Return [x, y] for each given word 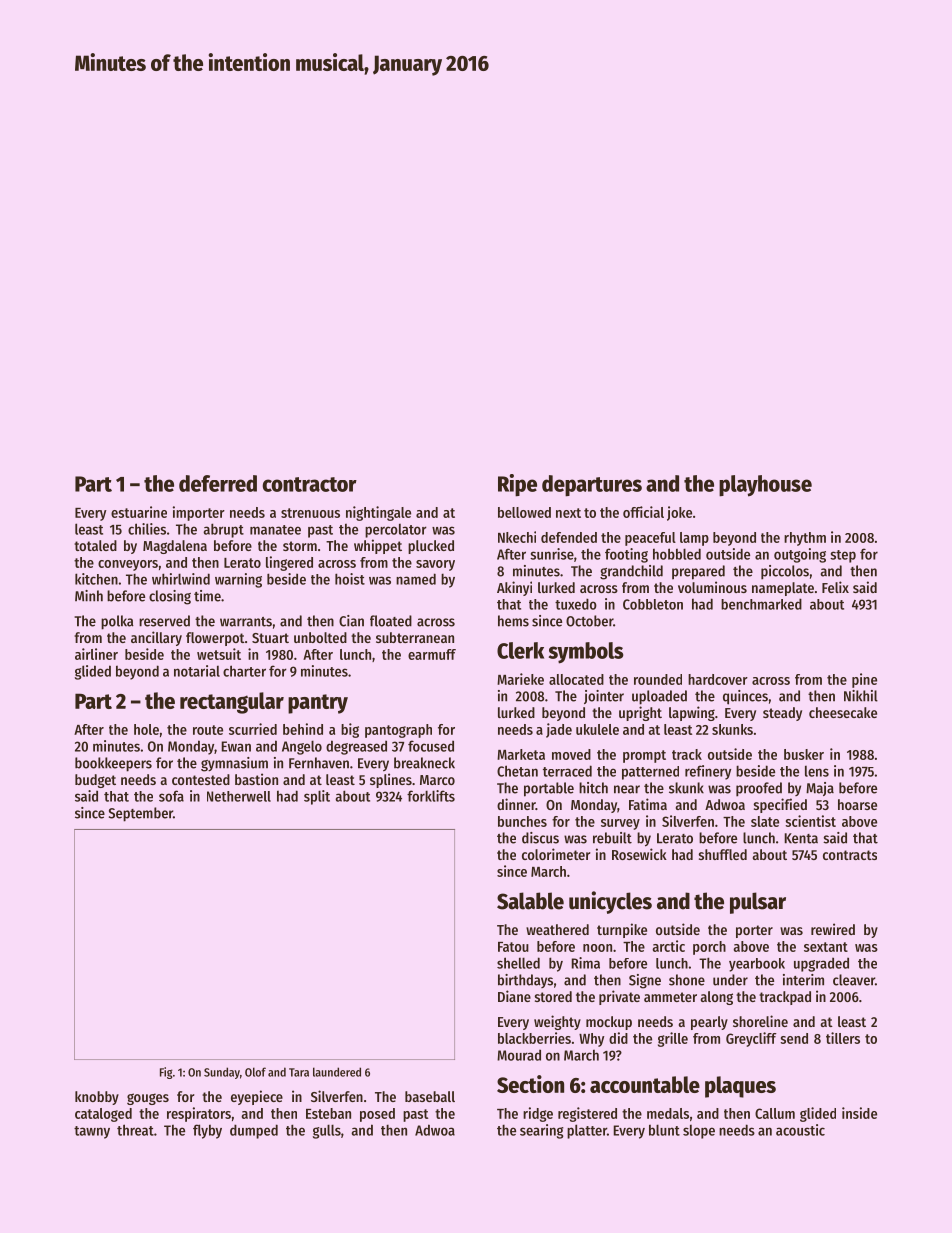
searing [542, 1131]
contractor [310, 484]
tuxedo [576, 604]
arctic [668, 946]
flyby [207, 1131]
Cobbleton [653, 604]
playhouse [765, 486]
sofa [171, 796]
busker [804, 754]
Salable [530, 901]
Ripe [517, 485]
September [141, 814]
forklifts [431, 796]
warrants [246, 622]
